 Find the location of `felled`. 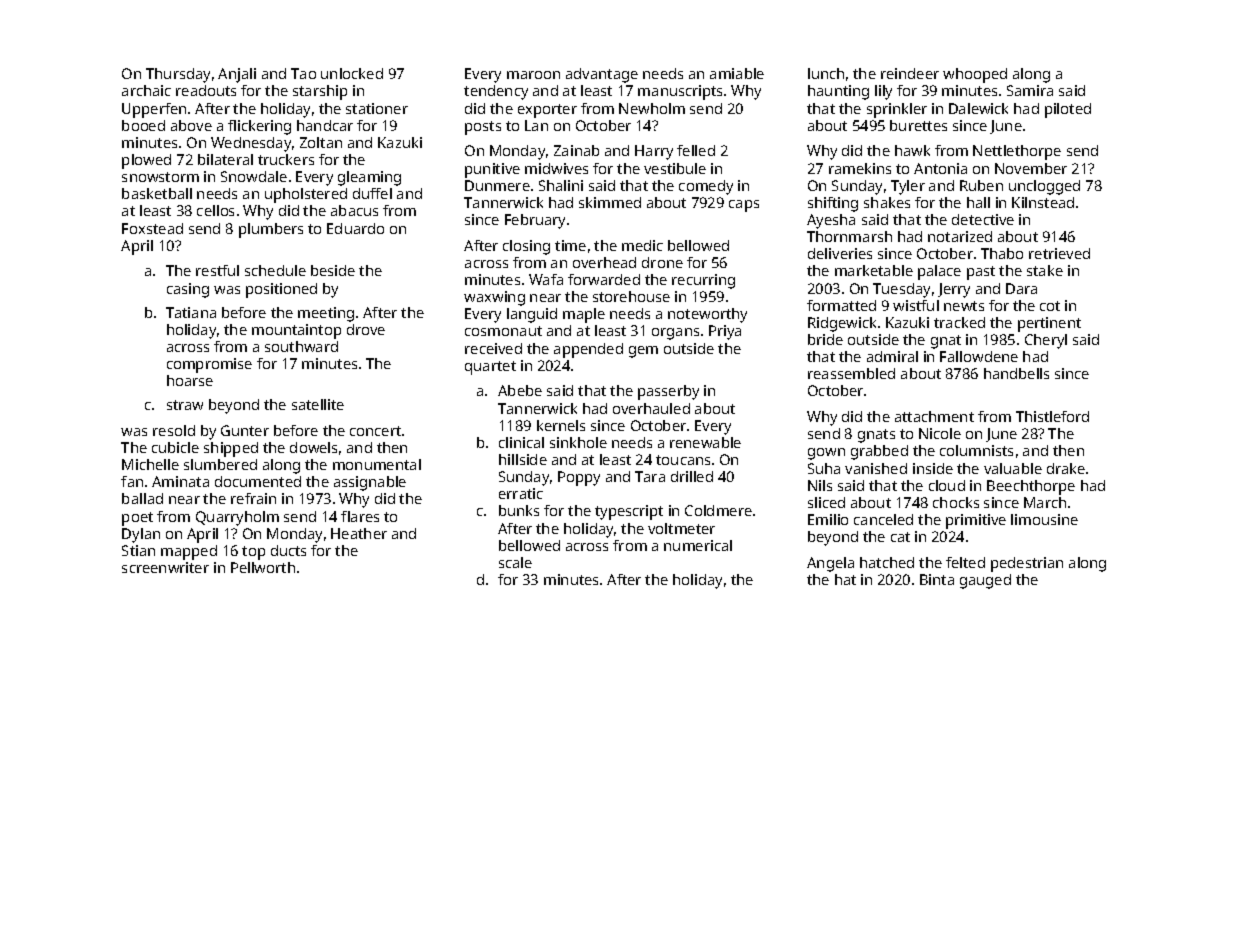

felled is located at coordinates (696, 150).
